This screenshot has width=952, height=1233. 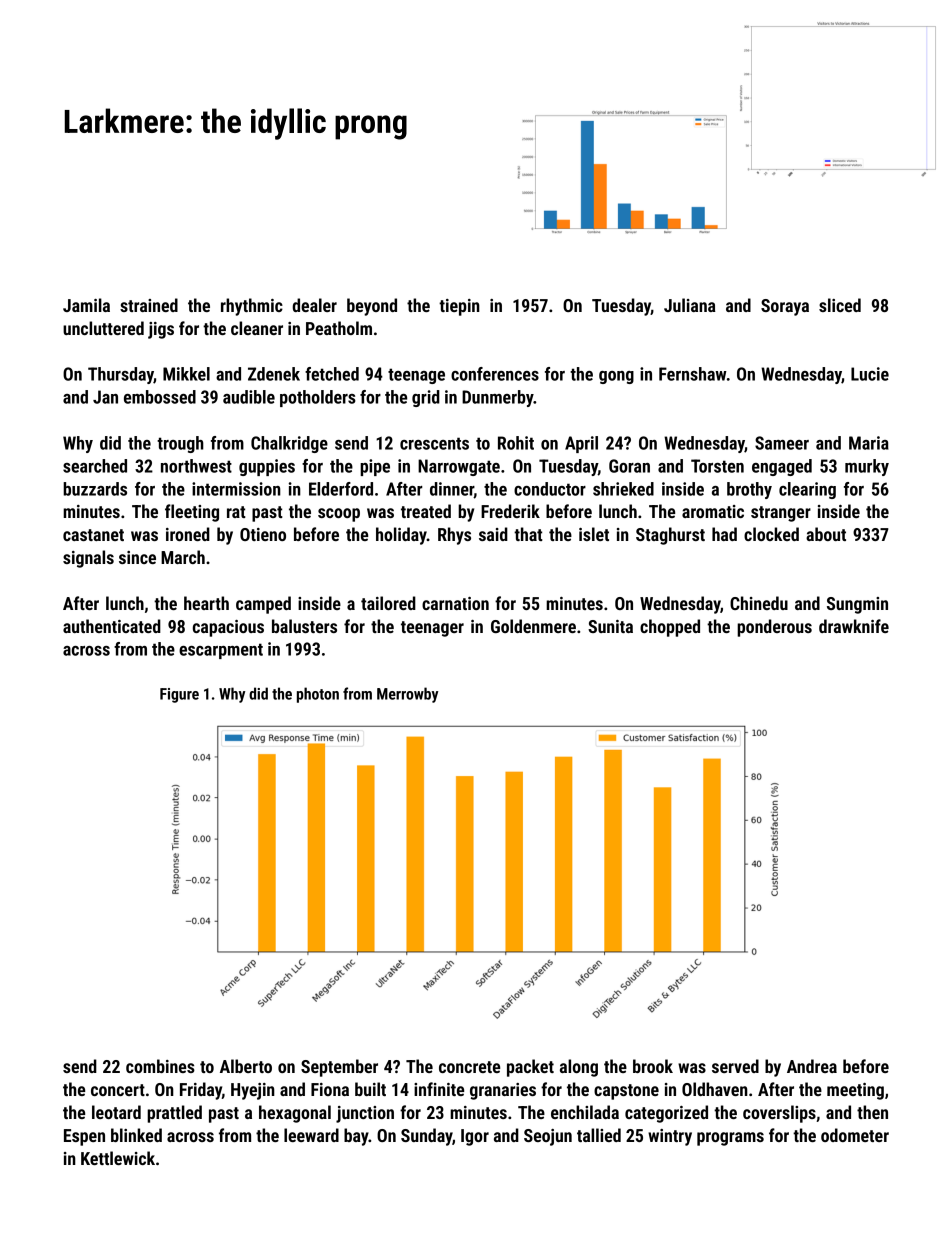 What do you see at coordinates (407, 695) in the screenshot?
I see `Merrowby` at bounding box center [407, 695].
